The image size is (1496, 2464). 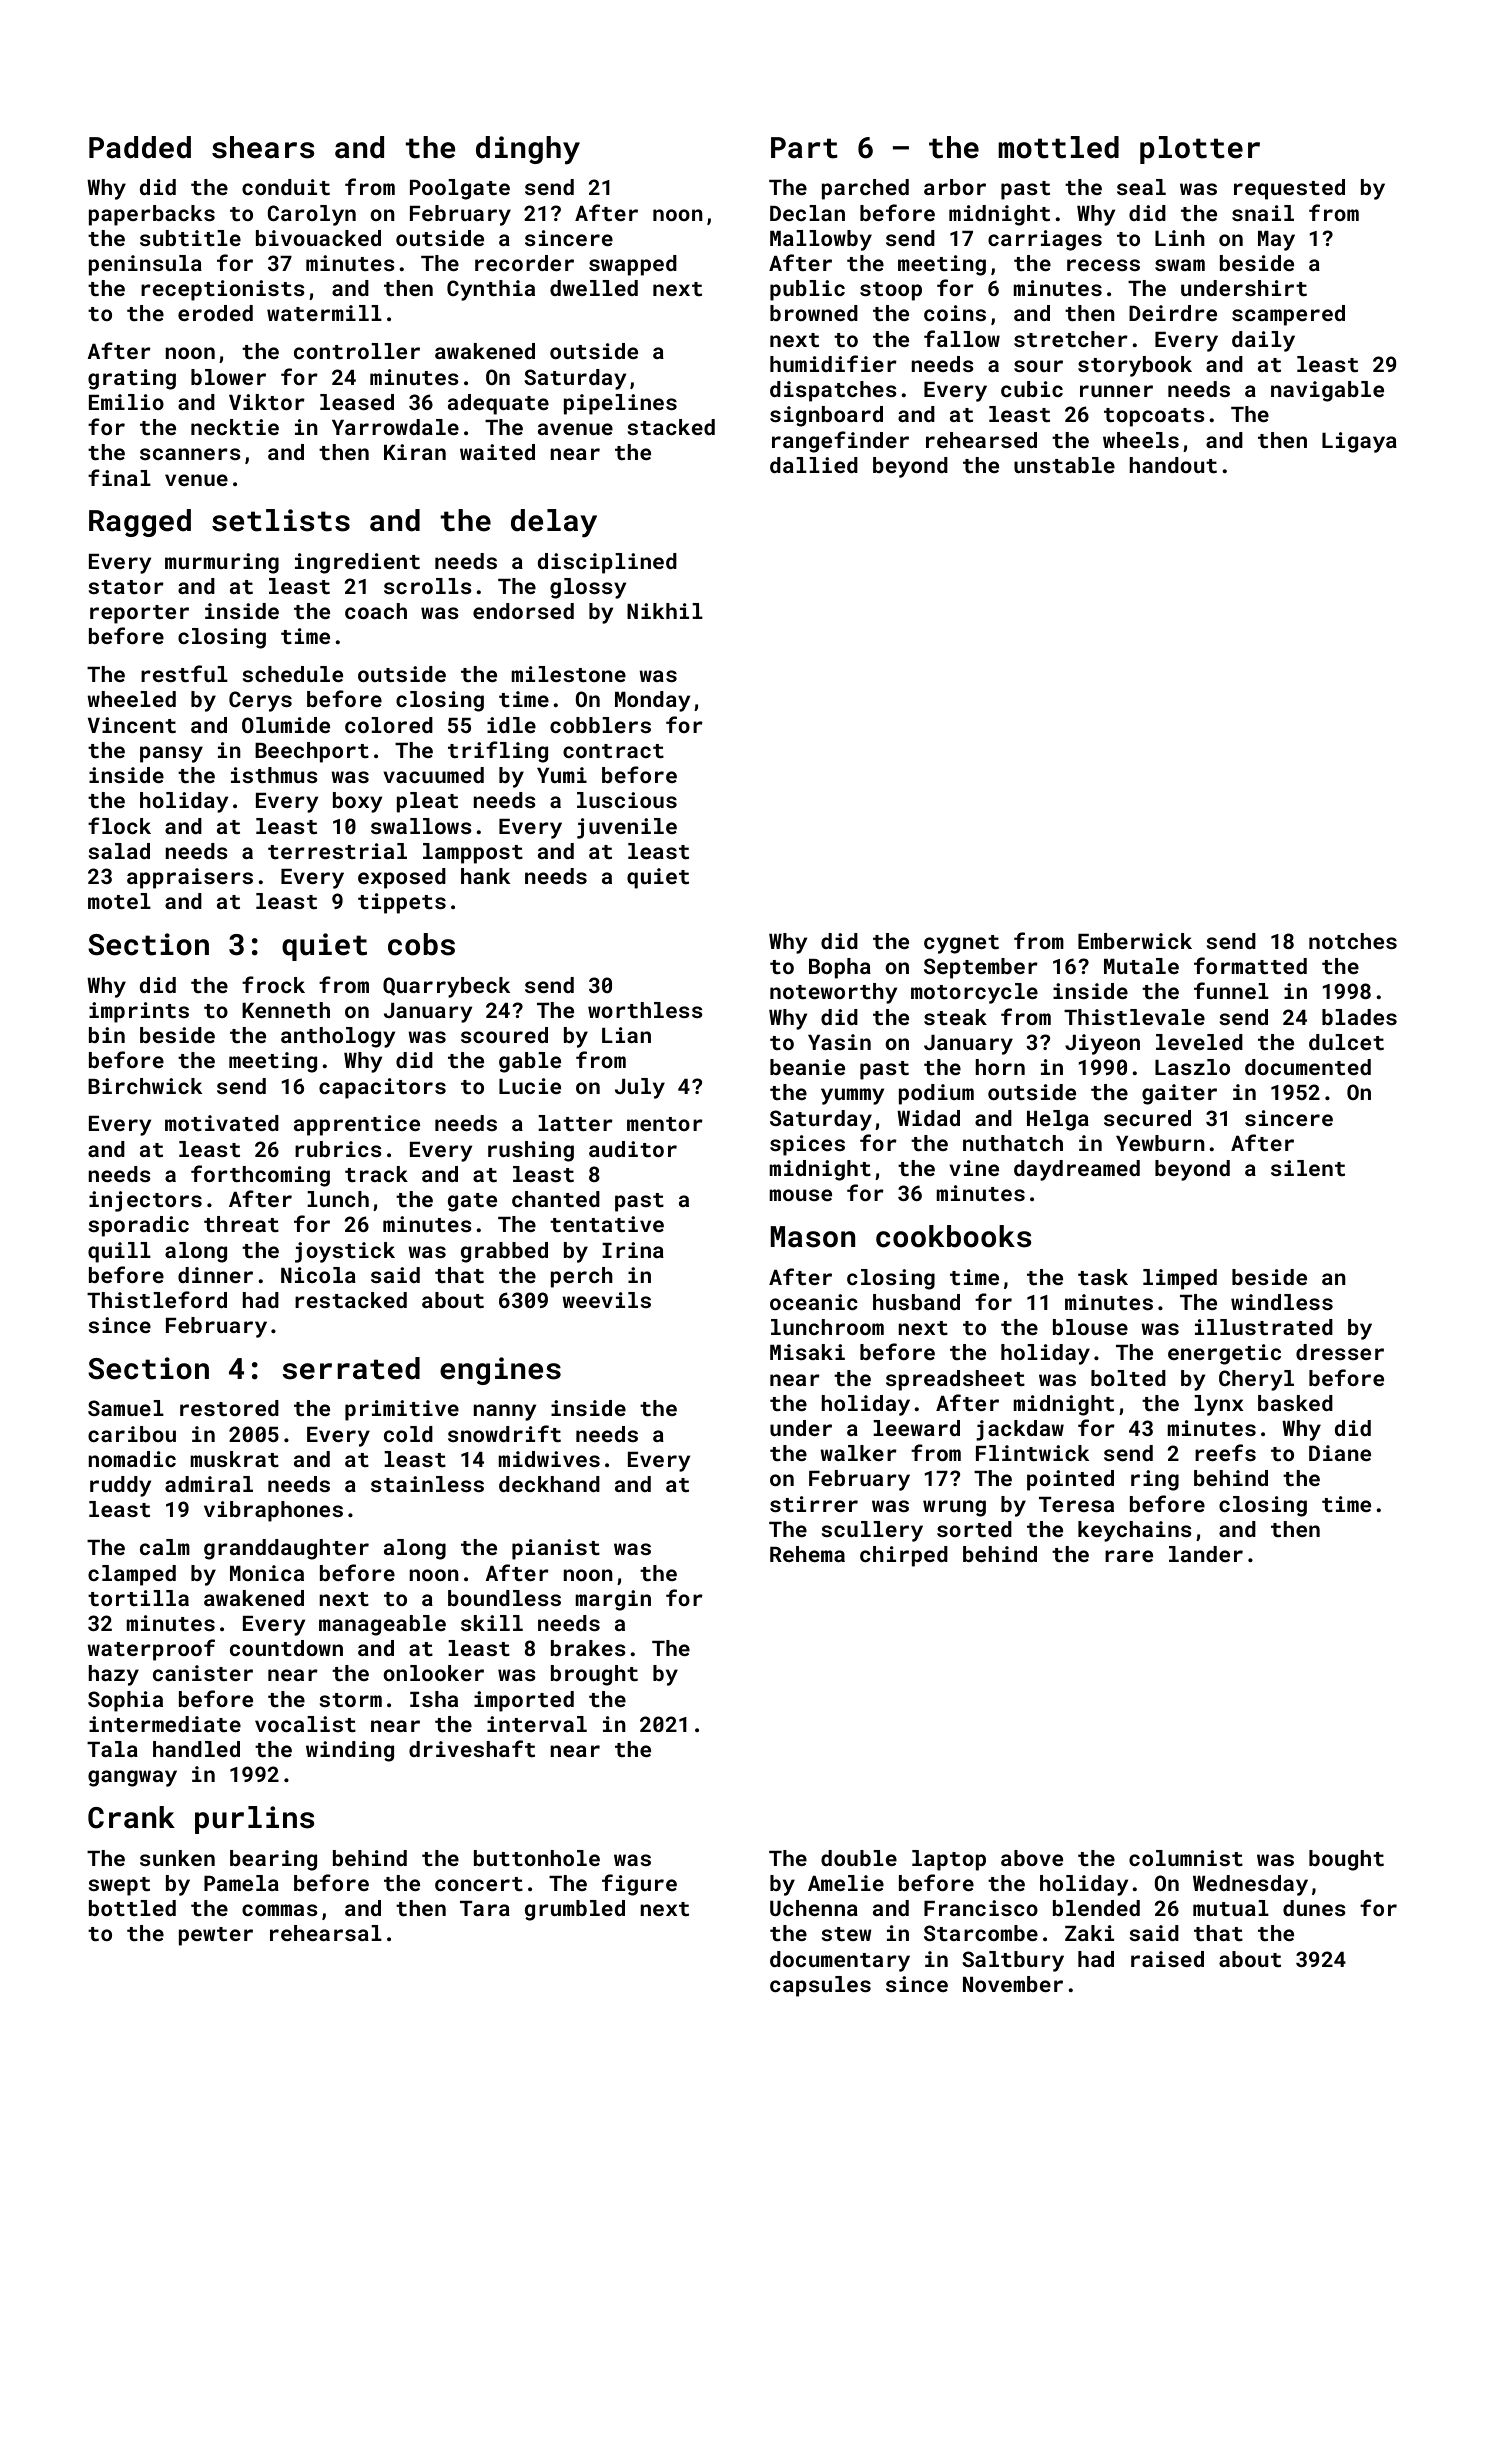 What do you see at coordinates (263, 147) in the screenshot?
I see `shears` at bounding box center [263, 147].
